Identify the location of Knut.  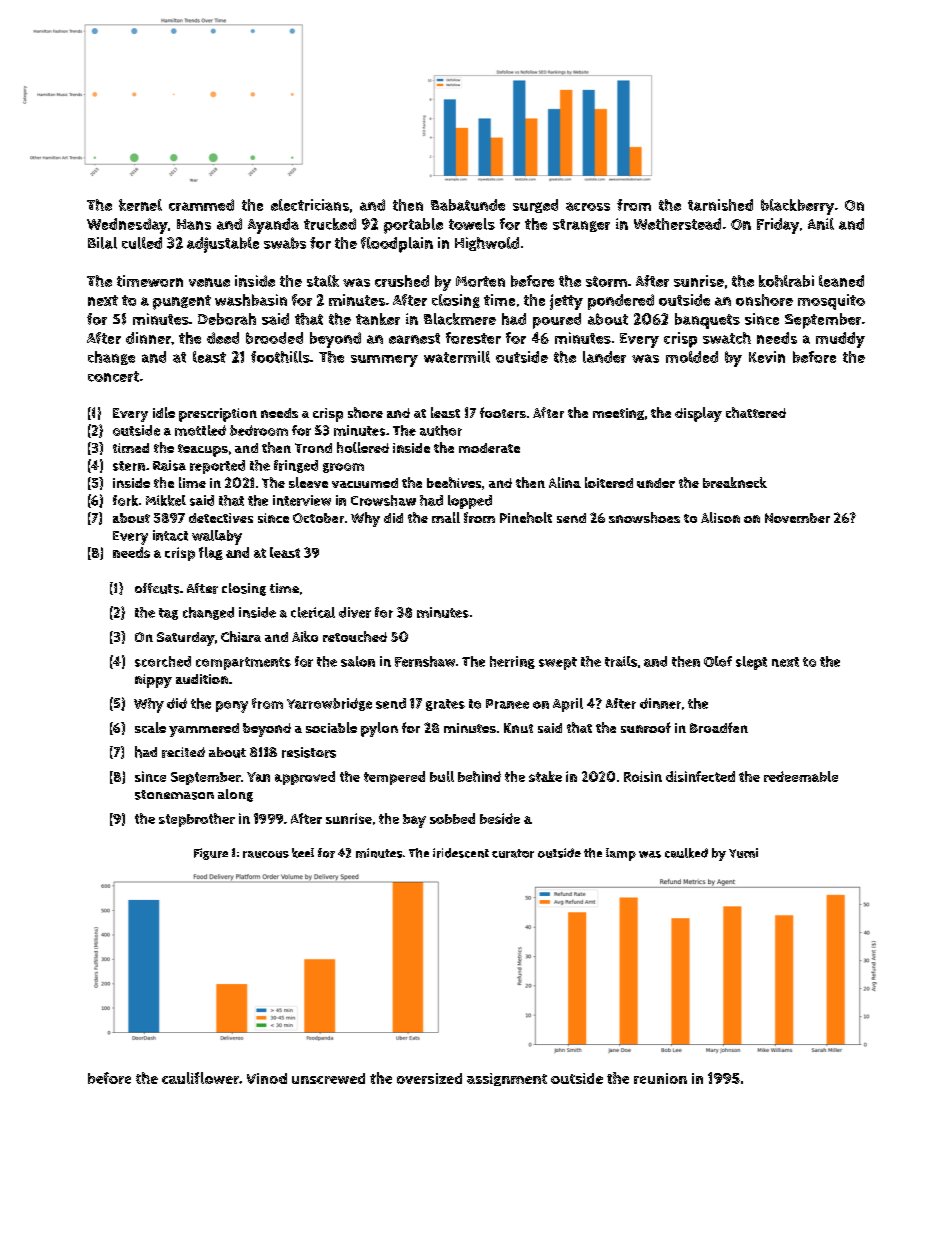
(518, 728).
